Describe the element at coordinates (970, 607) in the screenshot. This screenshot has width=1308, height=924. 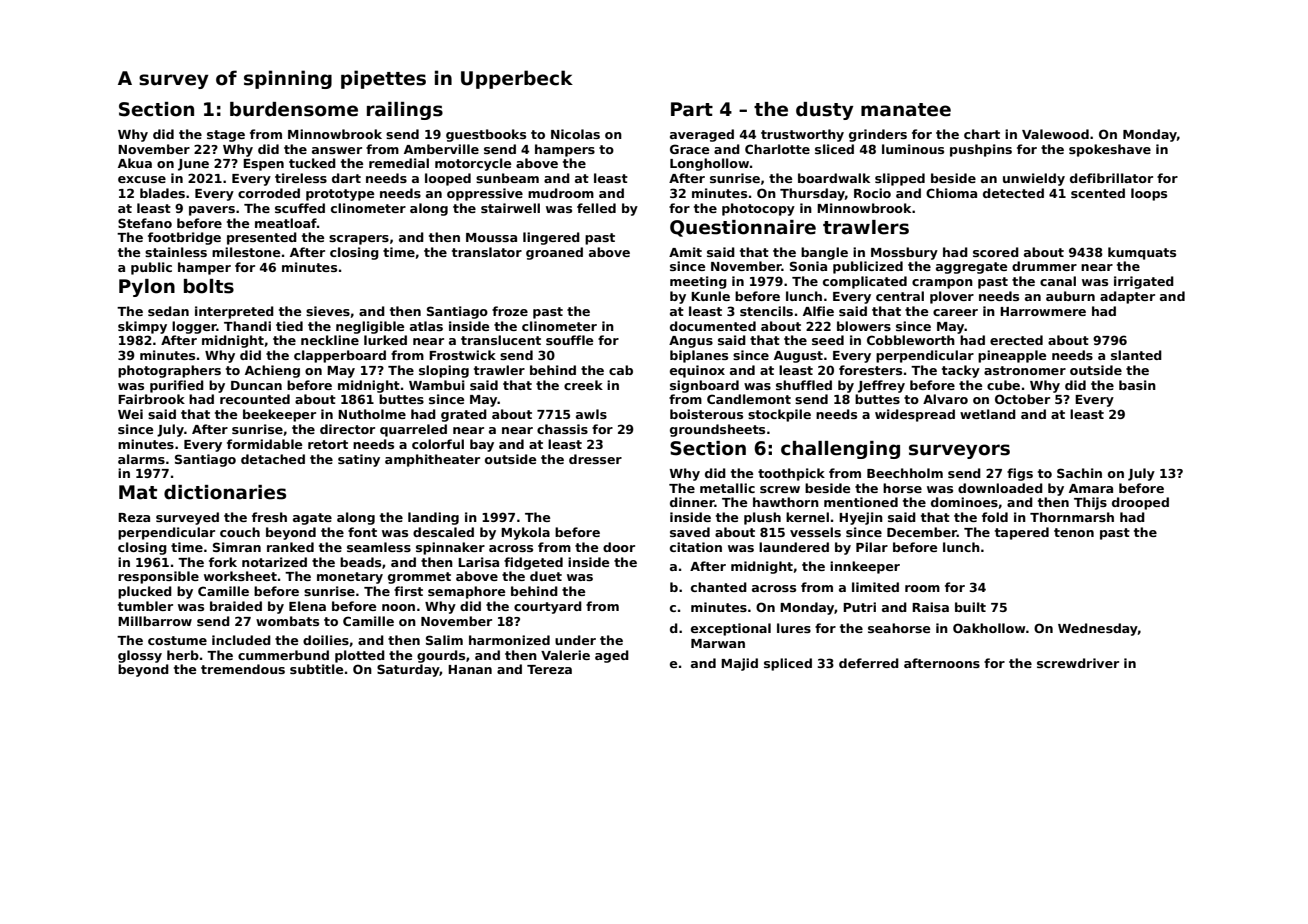
I see `built` at that location.
